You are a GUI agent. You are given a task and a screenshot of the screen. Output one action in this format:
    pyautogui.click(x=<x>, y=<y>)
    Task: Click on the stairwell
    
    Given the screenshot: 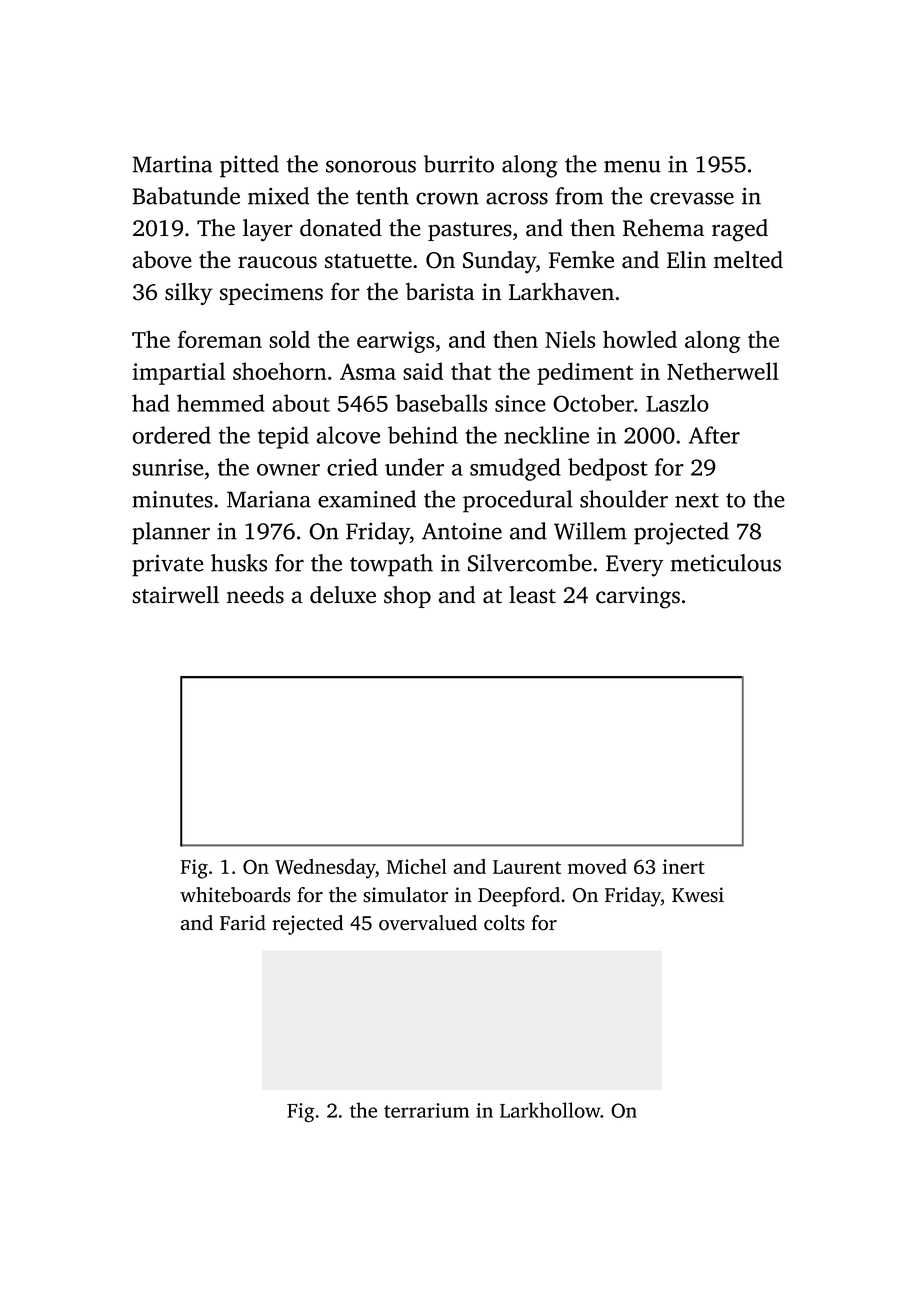 What is the action you would take?
    pyautogui.click(x=175, y=595)
